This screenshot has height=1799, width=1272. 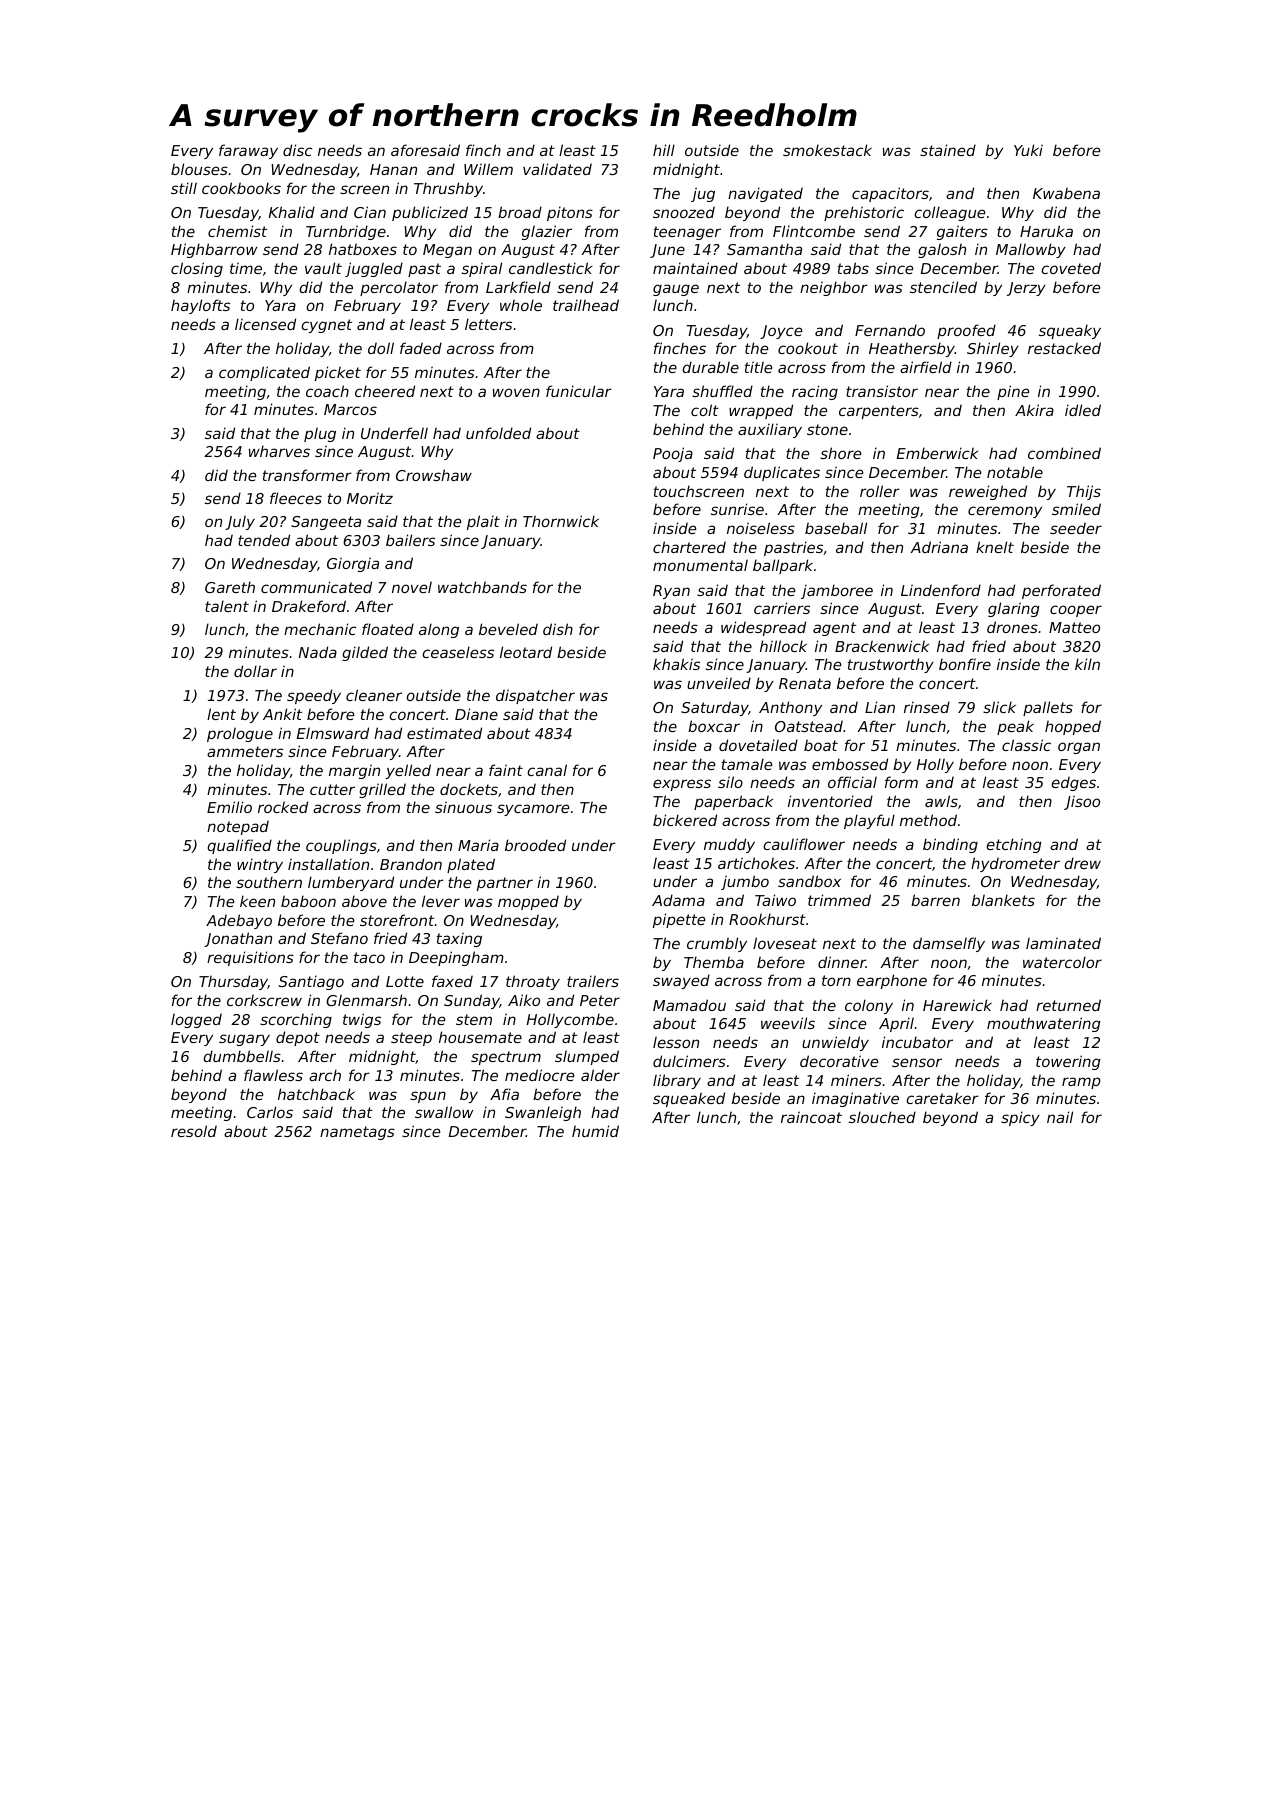 I want to click on validated, so click(x=557, y=169).
